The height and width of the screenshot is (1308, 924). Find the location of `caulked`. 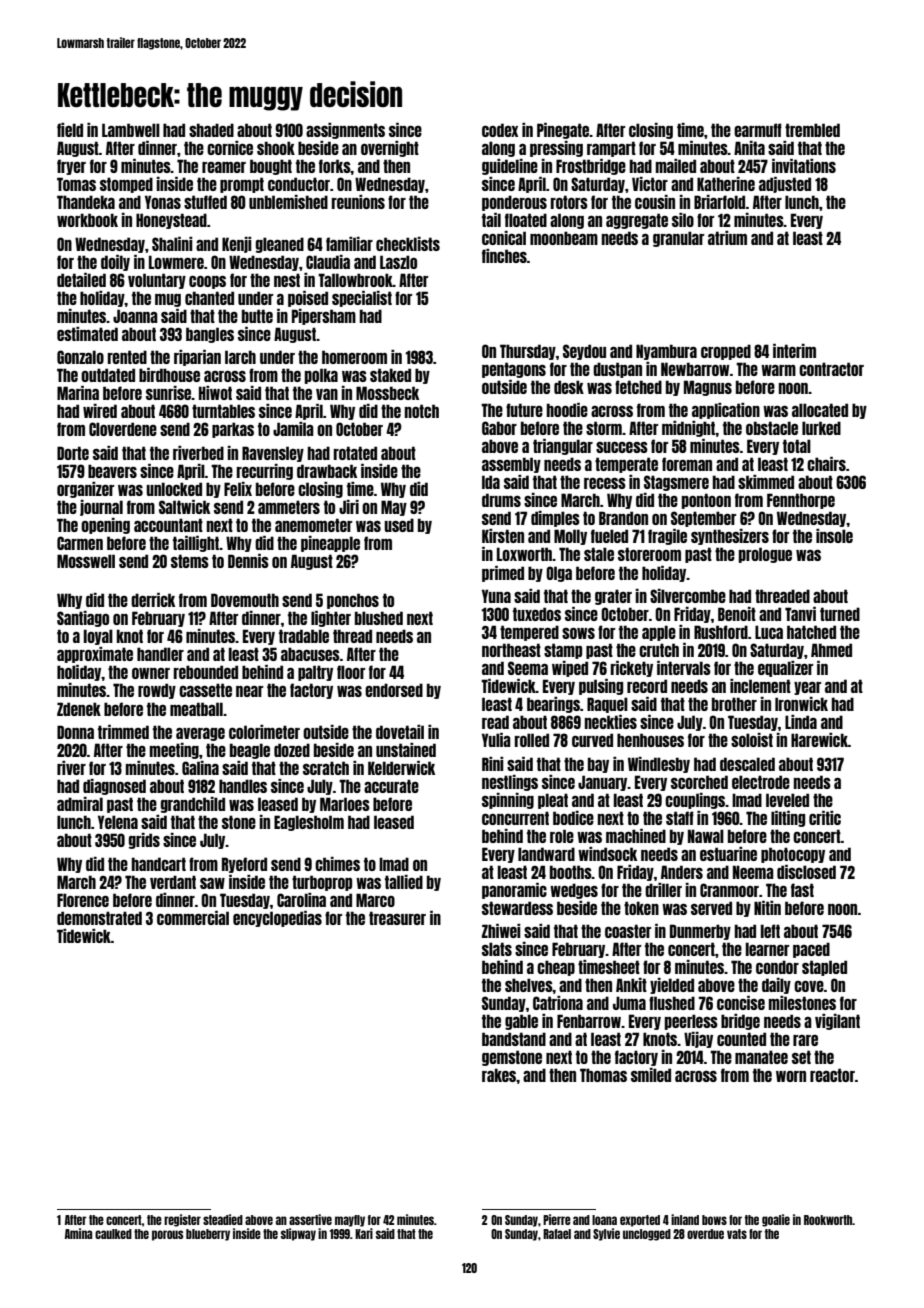

caulked is located at coordinates (113, 1234).
